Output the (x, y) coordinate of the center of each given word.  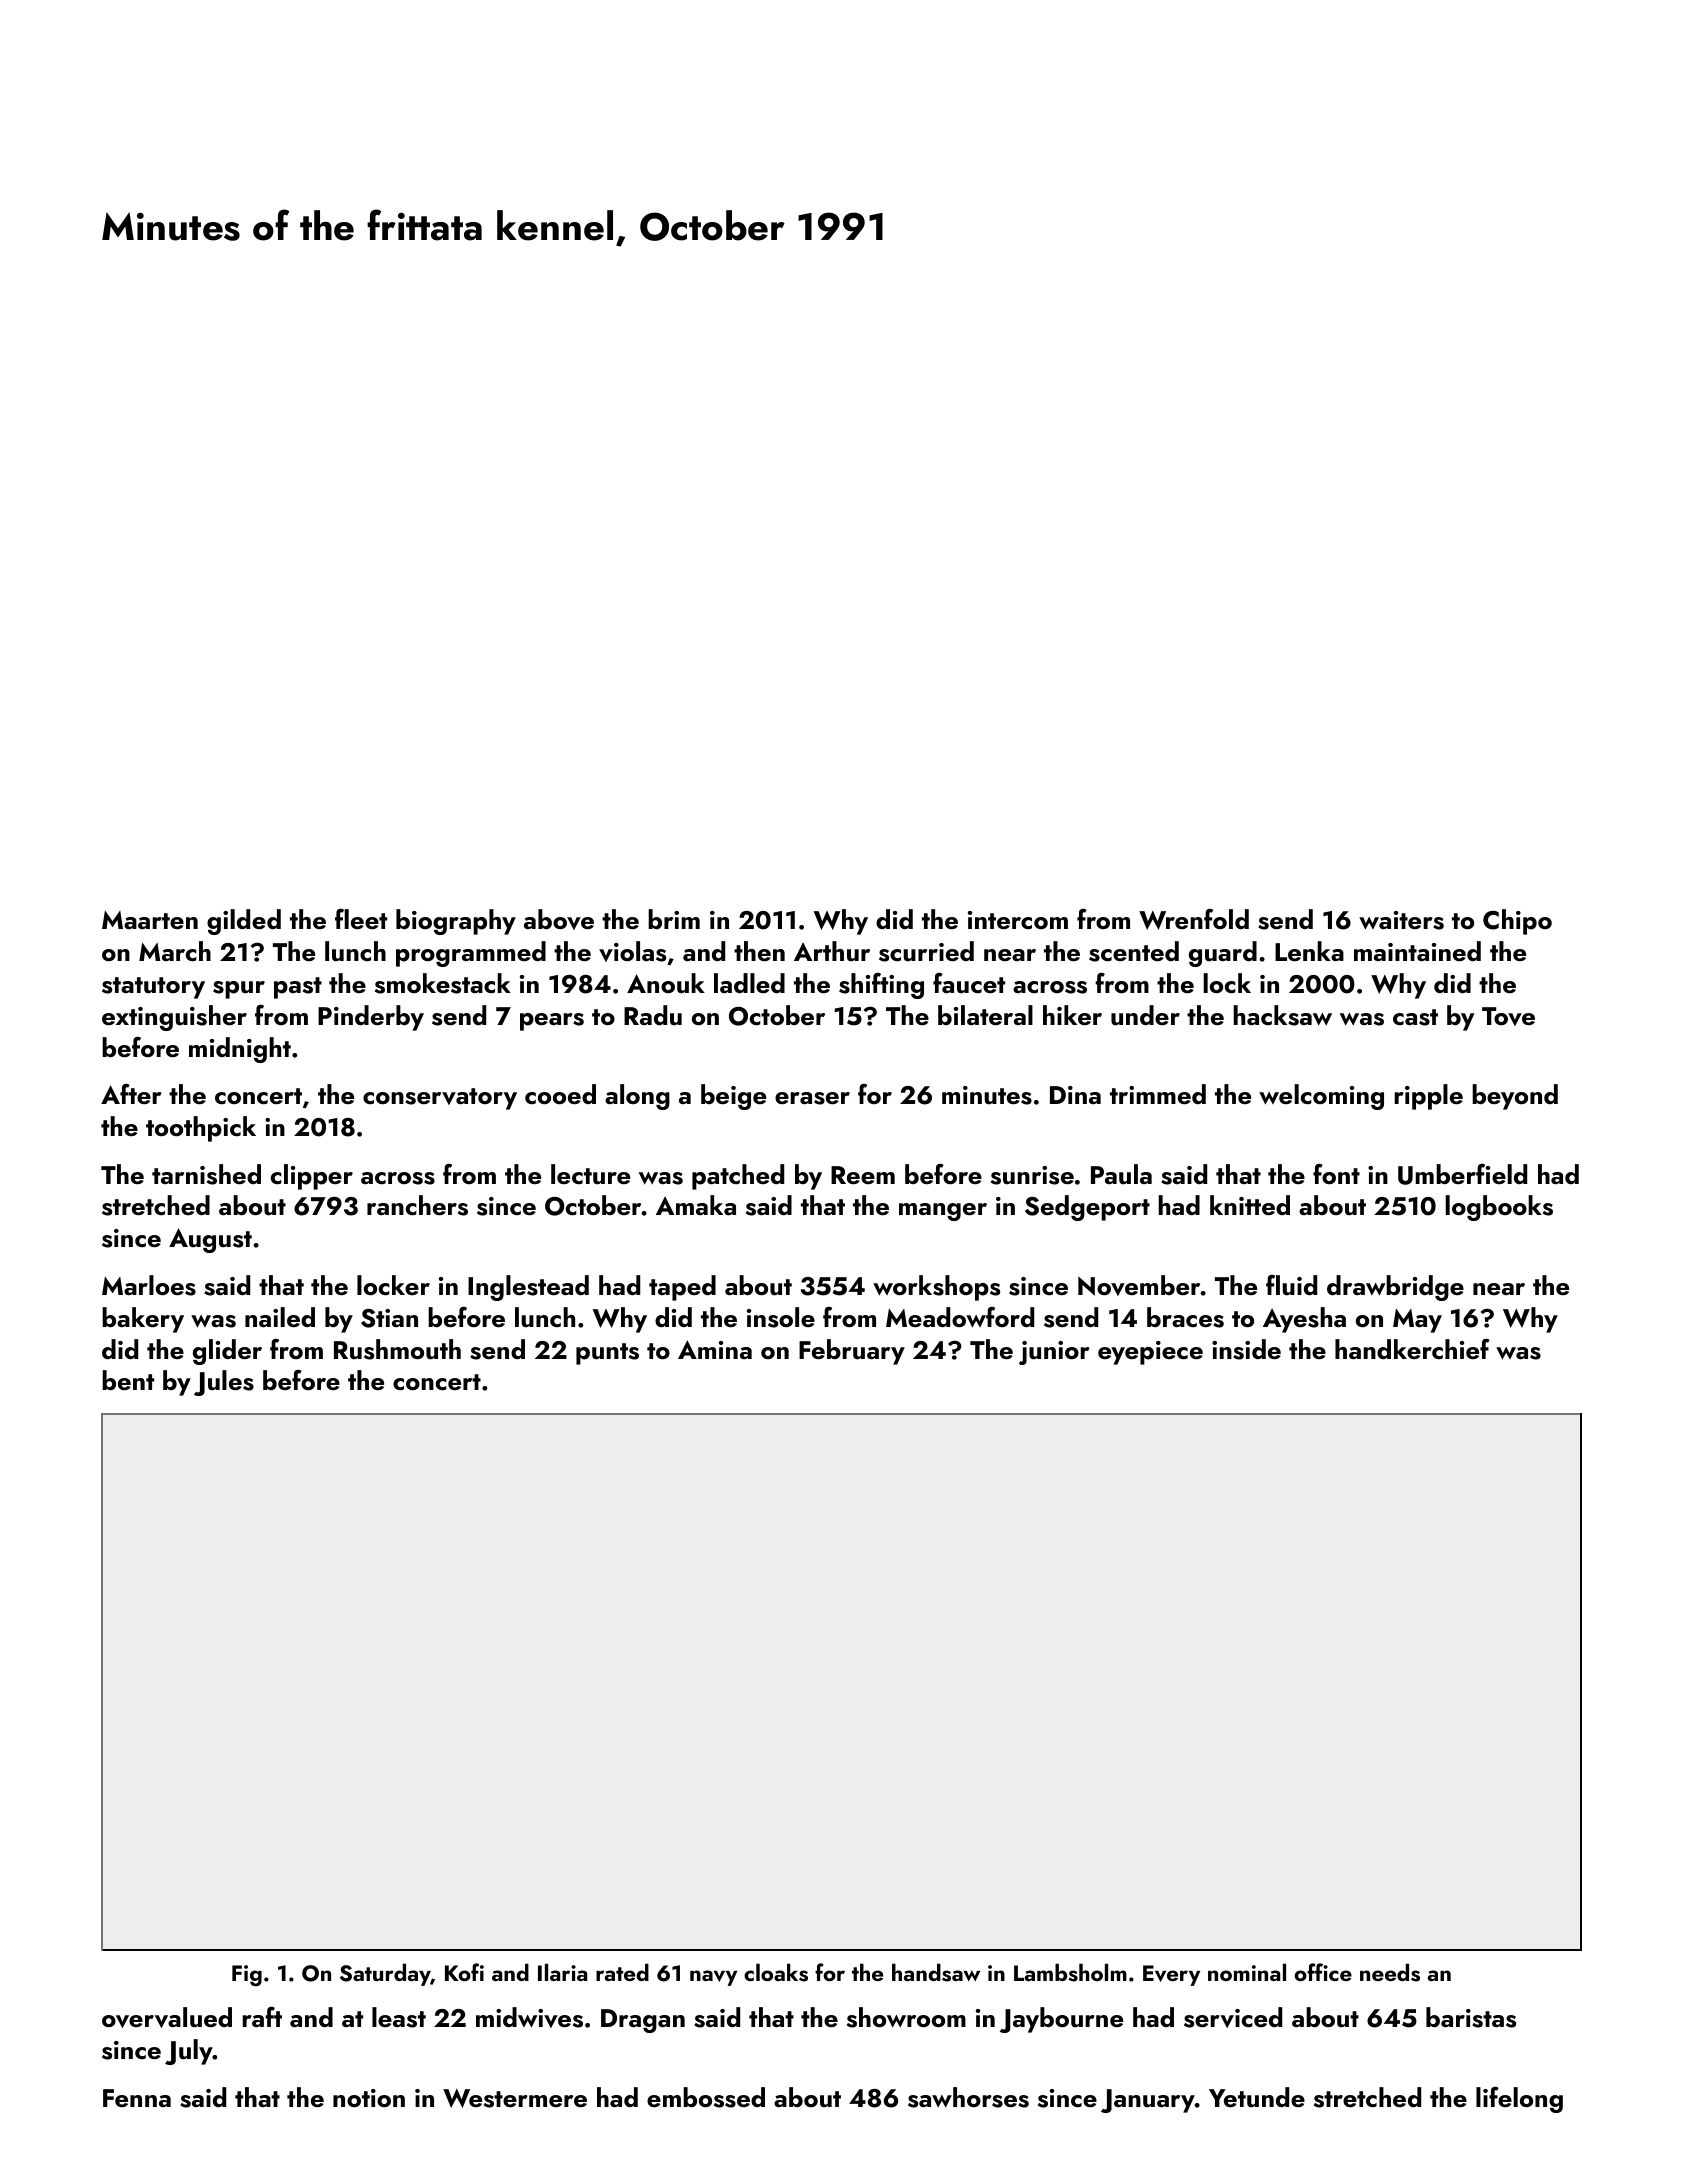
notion (369, 2098)
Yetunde (1257, 2097)
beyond (1515, 1097)
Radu (653, 1015)
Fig (247, 1976)
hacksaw (1282, 1015)
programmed (471, 954)
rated (622, 1972)
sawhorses (968, 2097)
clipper (312, 1177)
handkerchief (1412, 1349)
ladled (749, 983)
